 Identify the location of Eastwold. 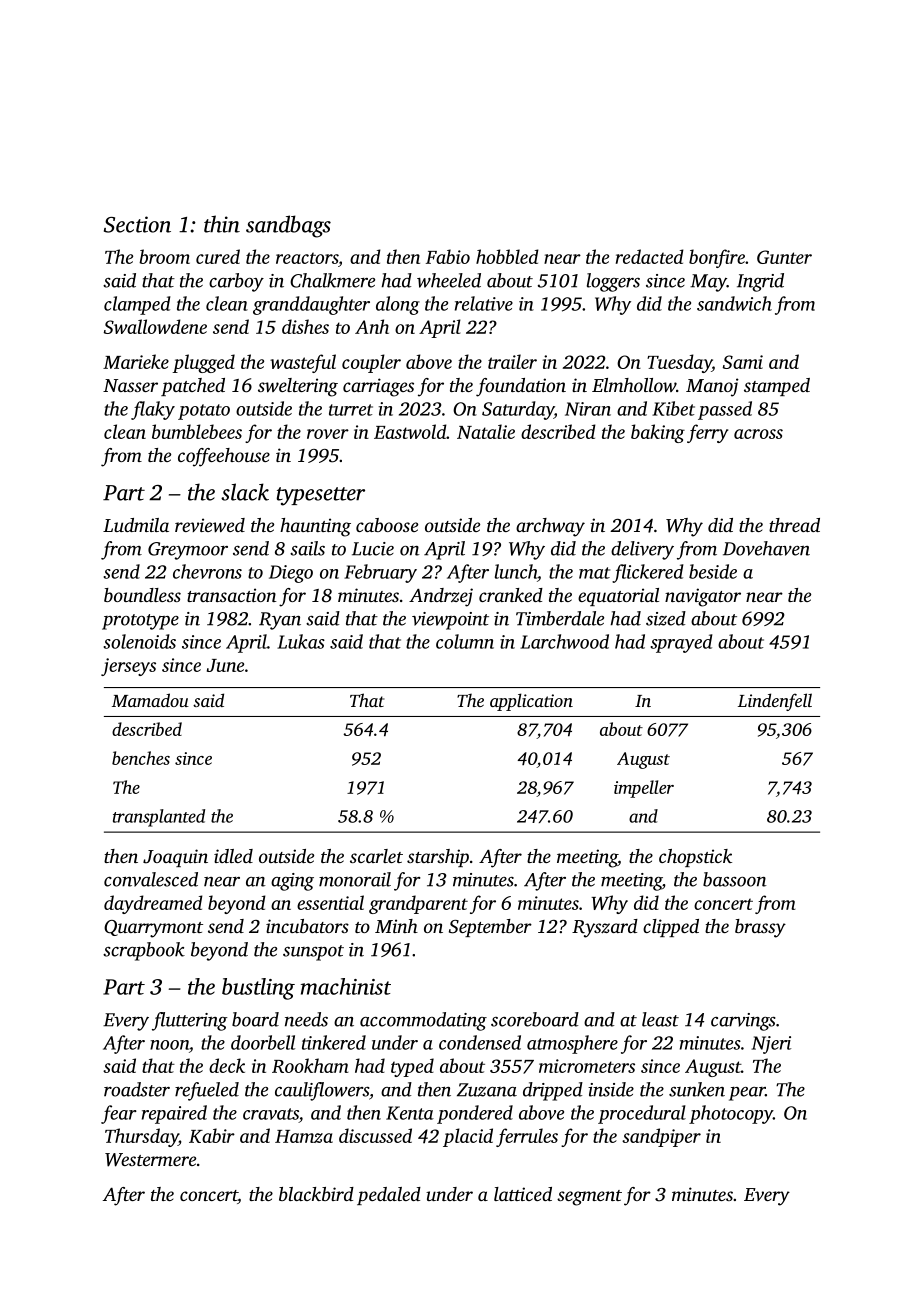
(410, 431).
